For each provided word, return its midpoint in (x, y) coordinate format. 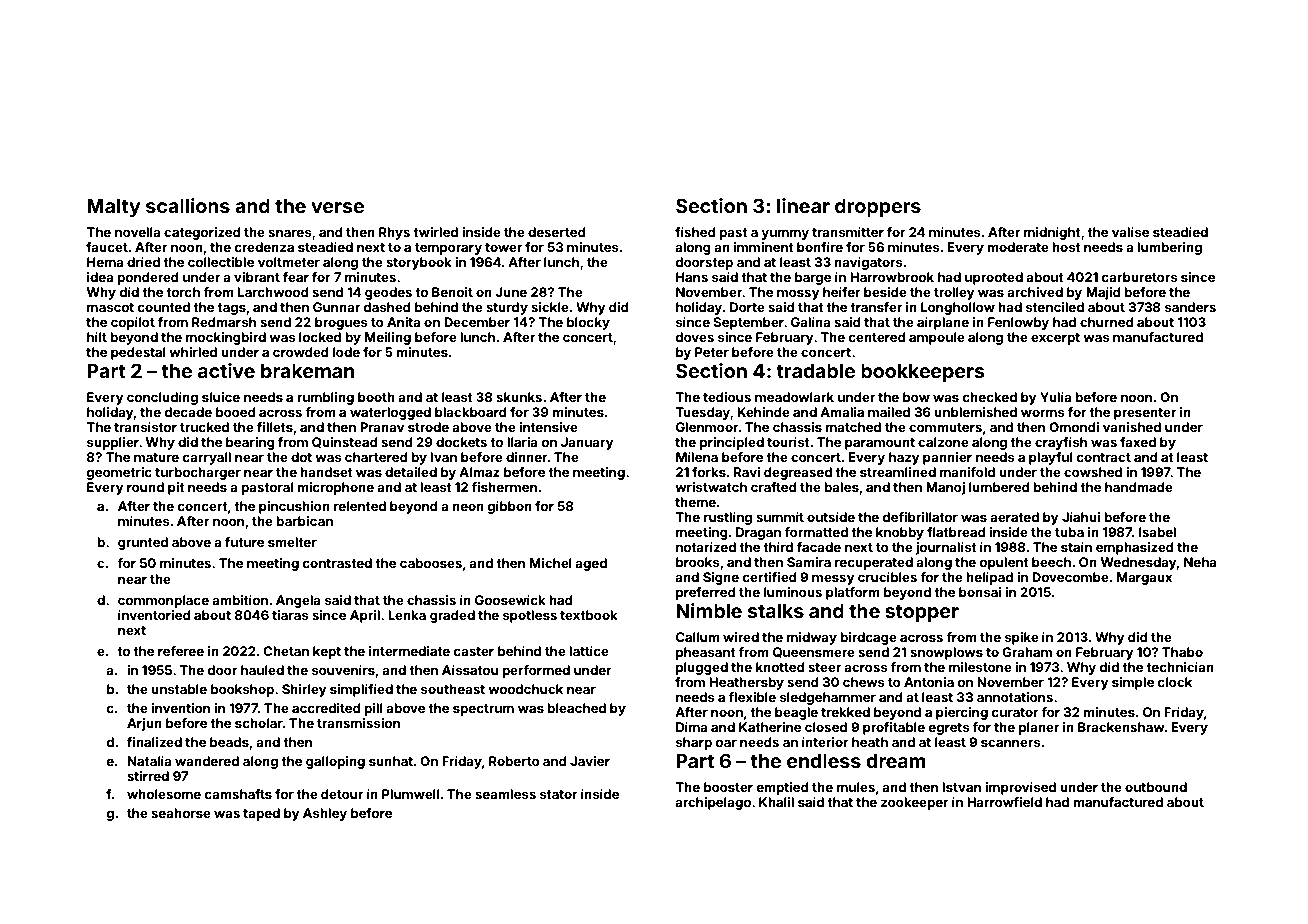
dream (896, 761)
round (145, 487)
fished (695, 232)
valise (1130, 232)
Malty (114, 208)
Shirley (304, 690)
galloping (335, 762)
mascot (110, 307)
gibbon (510, 507)
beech (1051, 562)
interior (825, 742)
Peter (712, 352)
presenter (1145, 414)
